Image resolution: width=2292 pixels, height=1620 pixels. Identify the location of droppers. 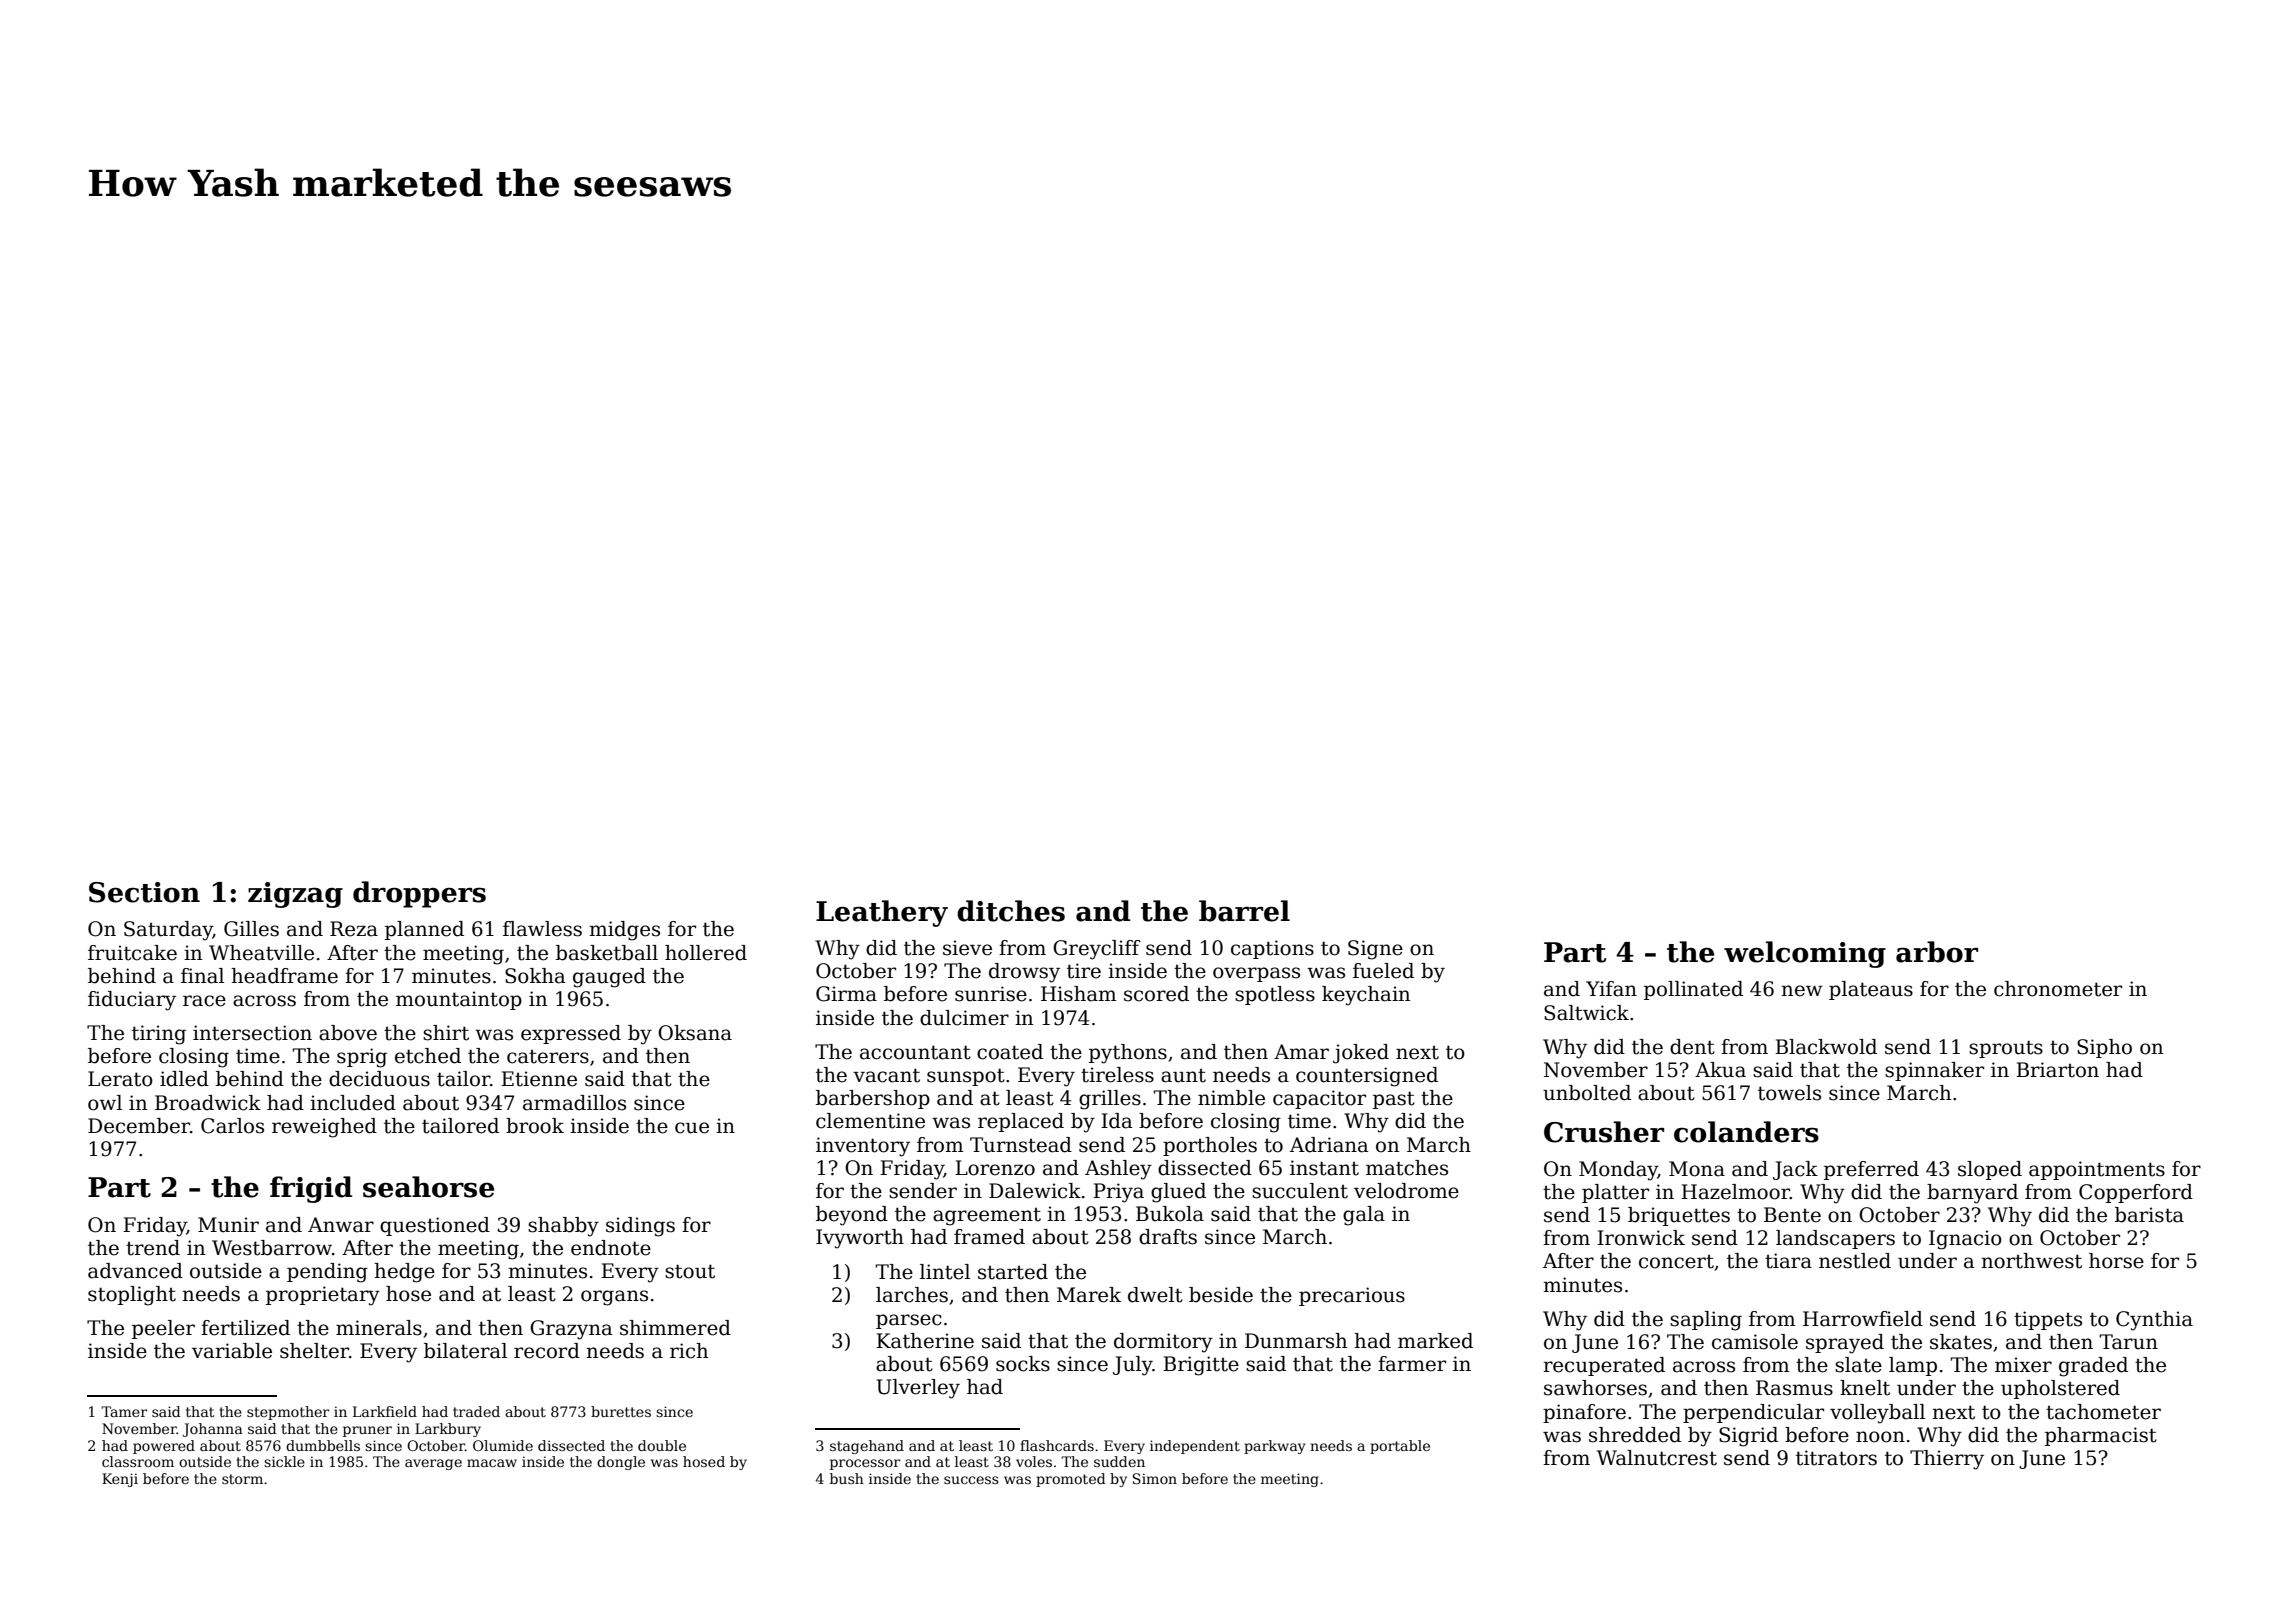
(419, 894).
